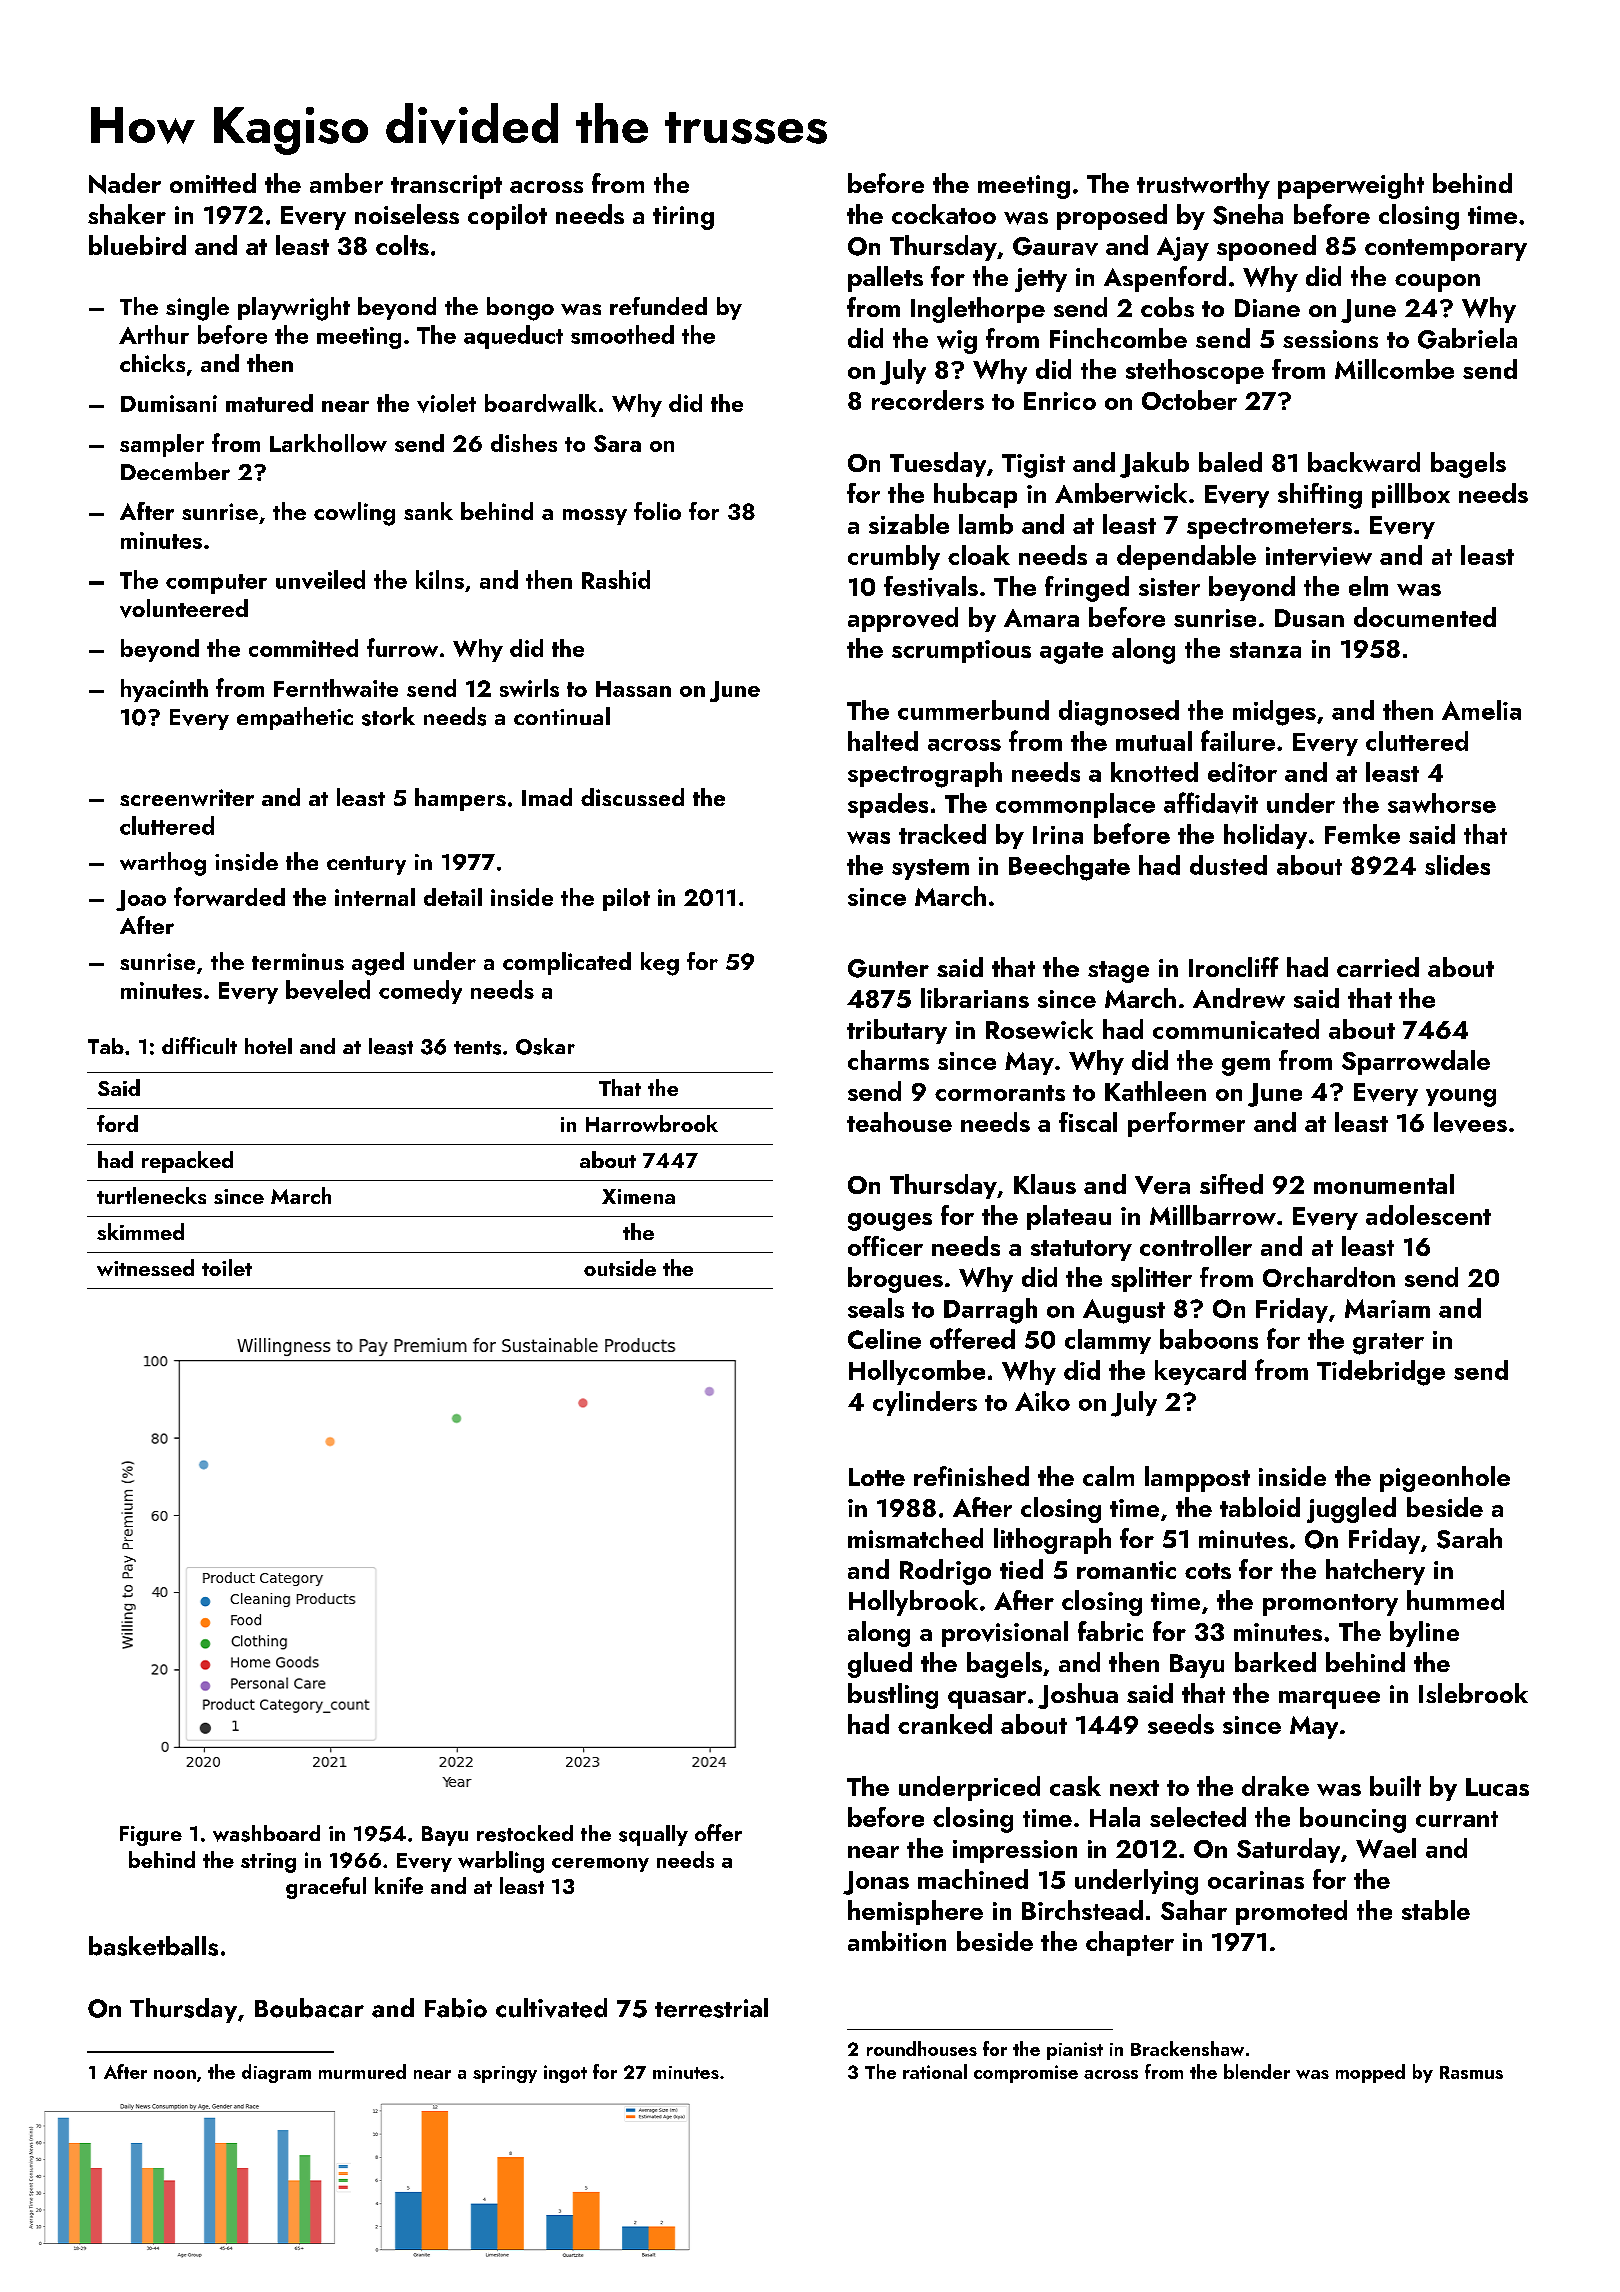 The image size is (1620, 2292). I want to click on tents, so click(477, 1048).
